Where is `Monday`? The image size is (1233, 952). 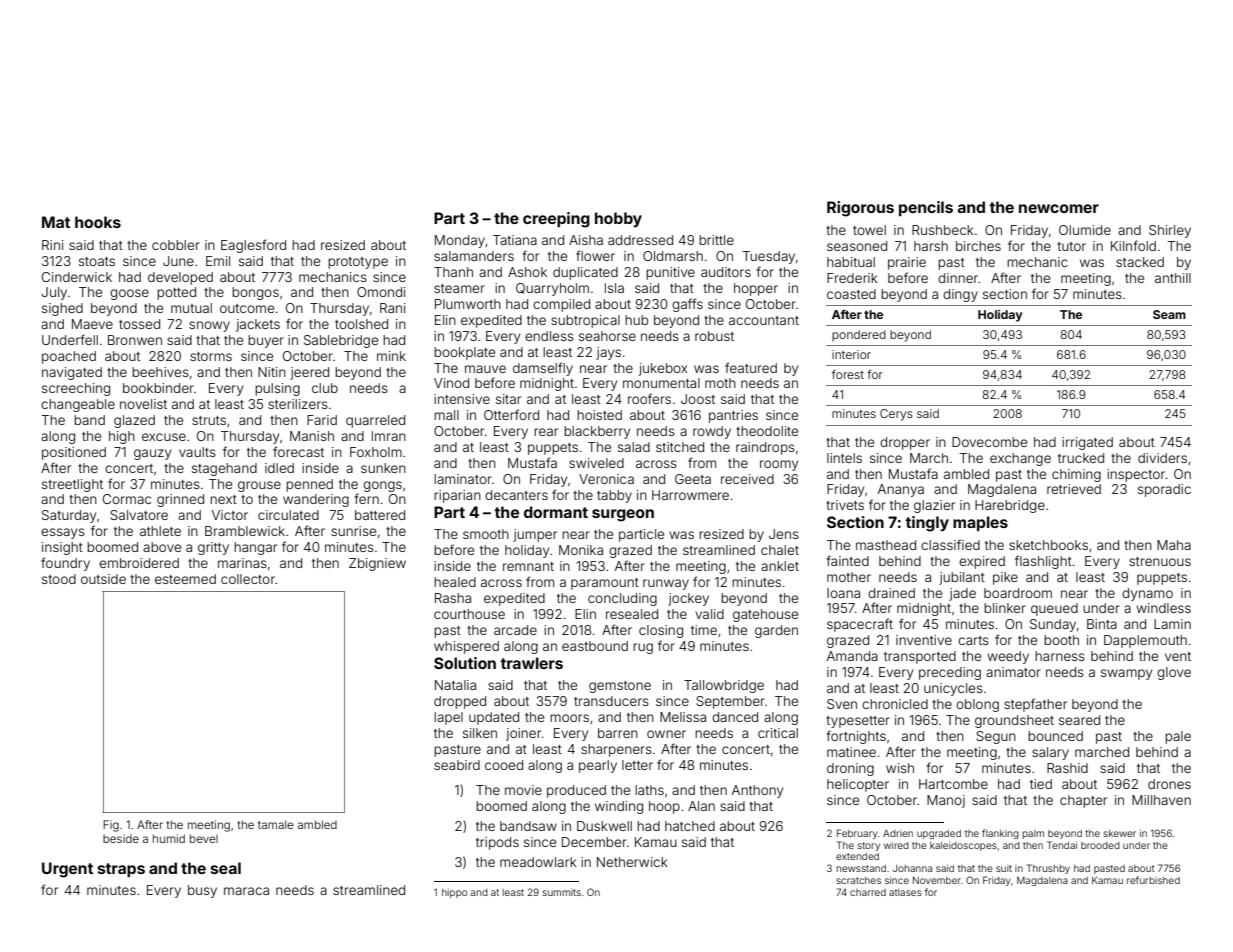 Monday is located at coordinates (460, 241).
